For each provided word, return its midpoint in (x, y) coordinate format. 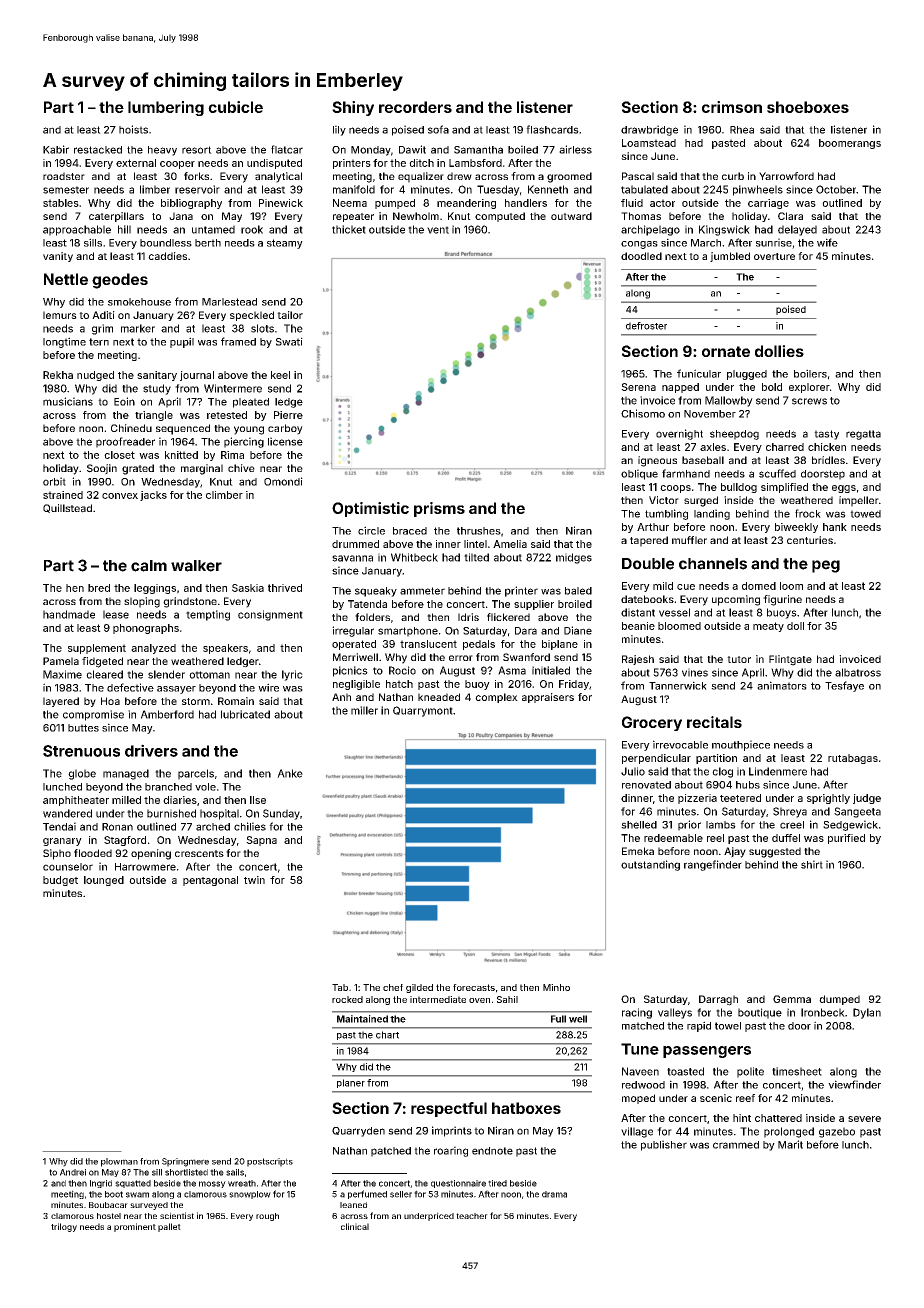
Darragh (718, 1000)
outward (571, 216)
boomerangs (850, 144)
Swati (289, 341)
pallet (169, 1227)
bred (99, 588)
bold (772, 387)
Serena (638, 387)
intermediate (438, 999)
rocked (347, 999)
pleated (251, 403)
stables (61, 203)
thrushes (479, 531)
